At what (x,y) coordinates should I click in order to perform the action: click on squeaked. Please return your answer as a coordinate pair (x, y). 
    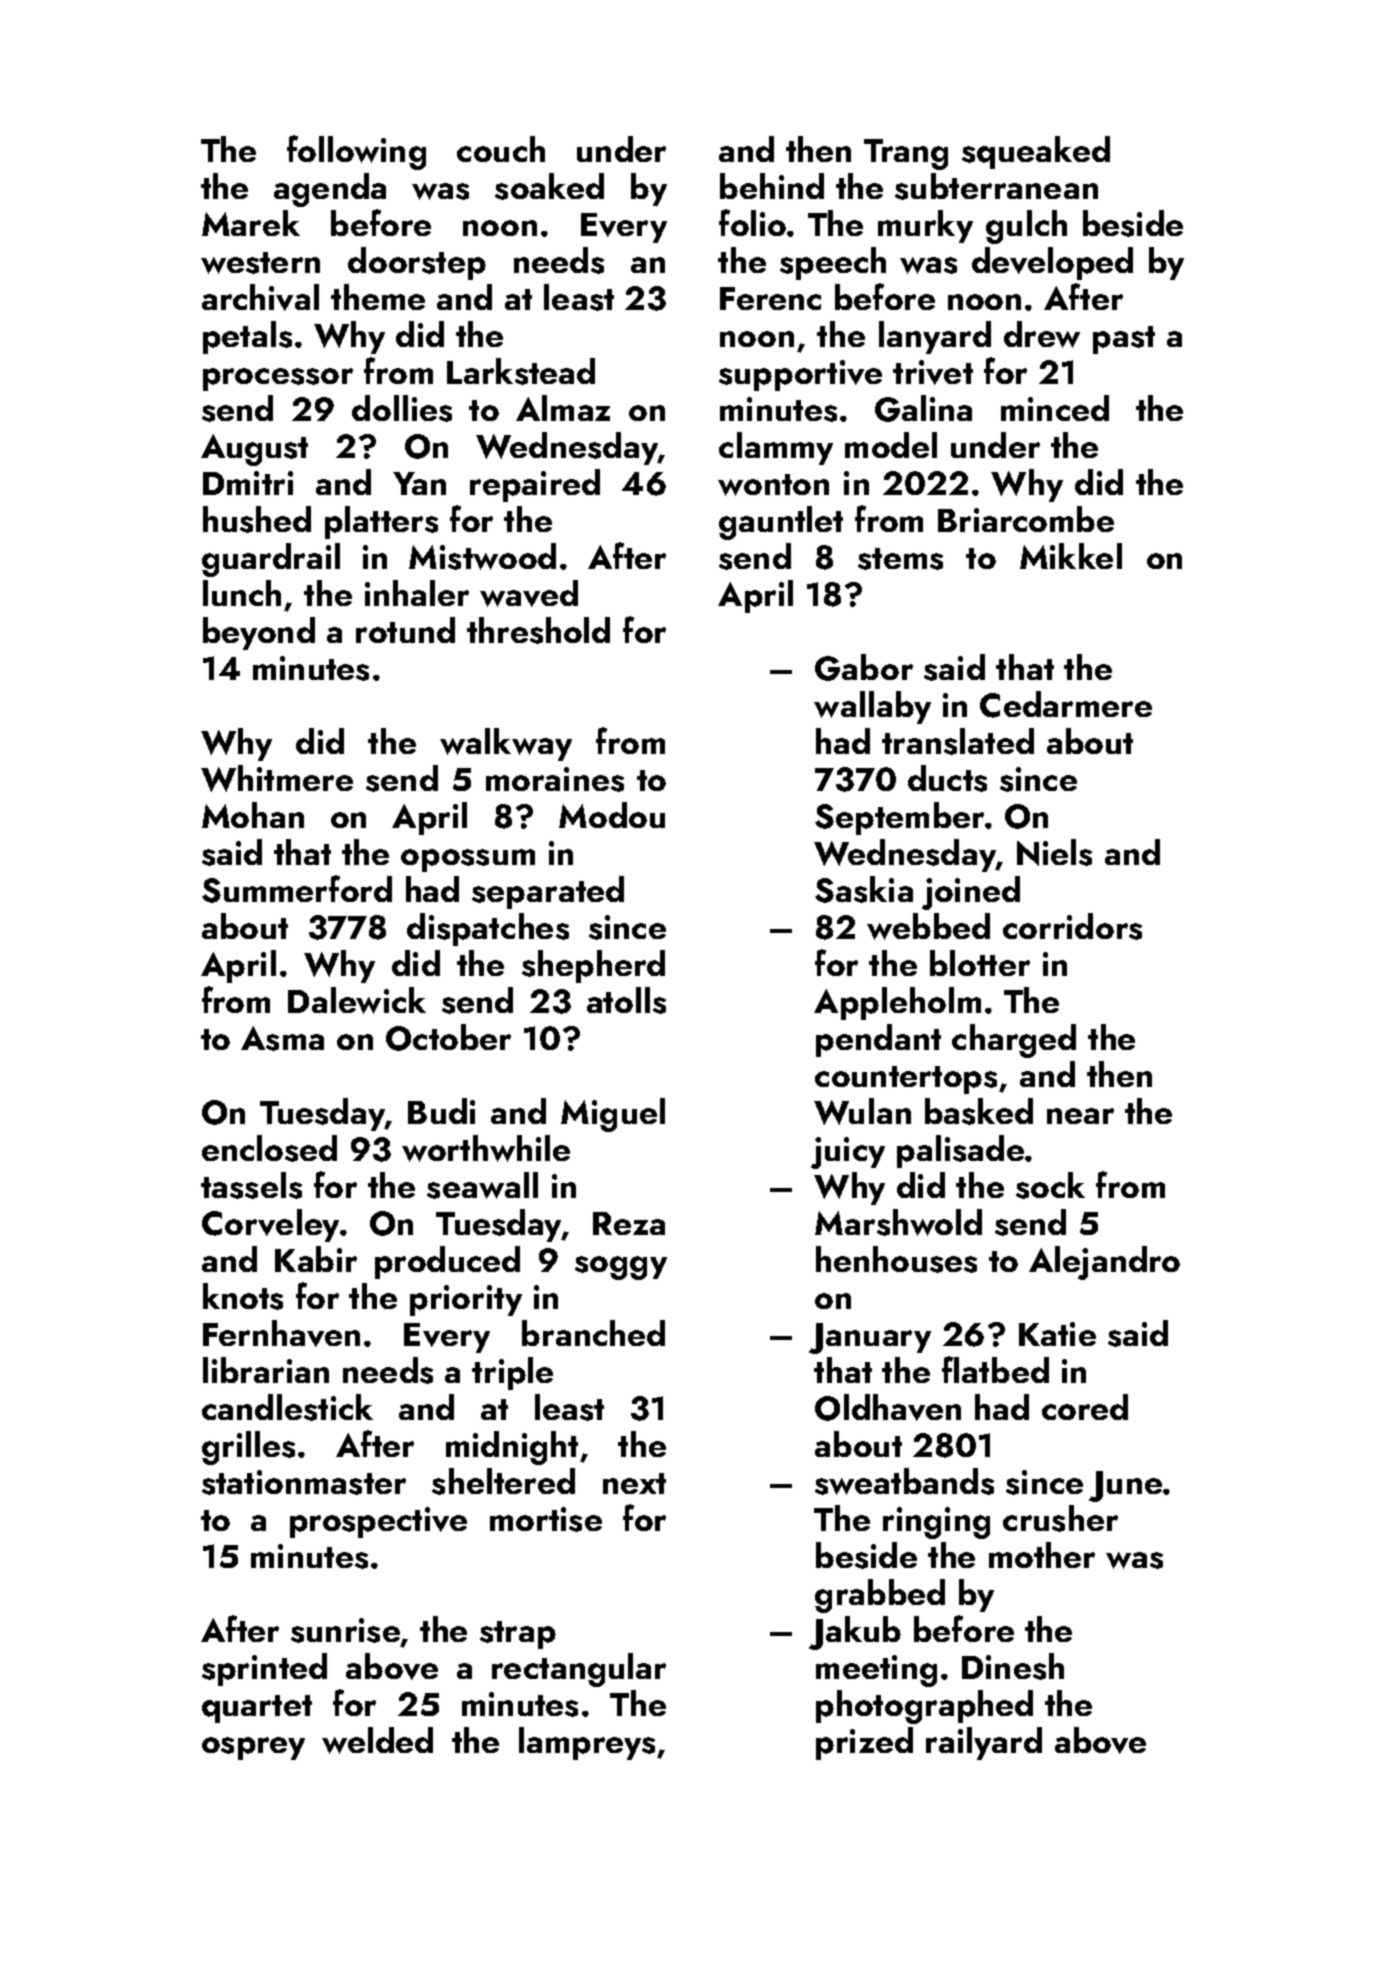
    Looking at the image, I should click on (1036, 152).
